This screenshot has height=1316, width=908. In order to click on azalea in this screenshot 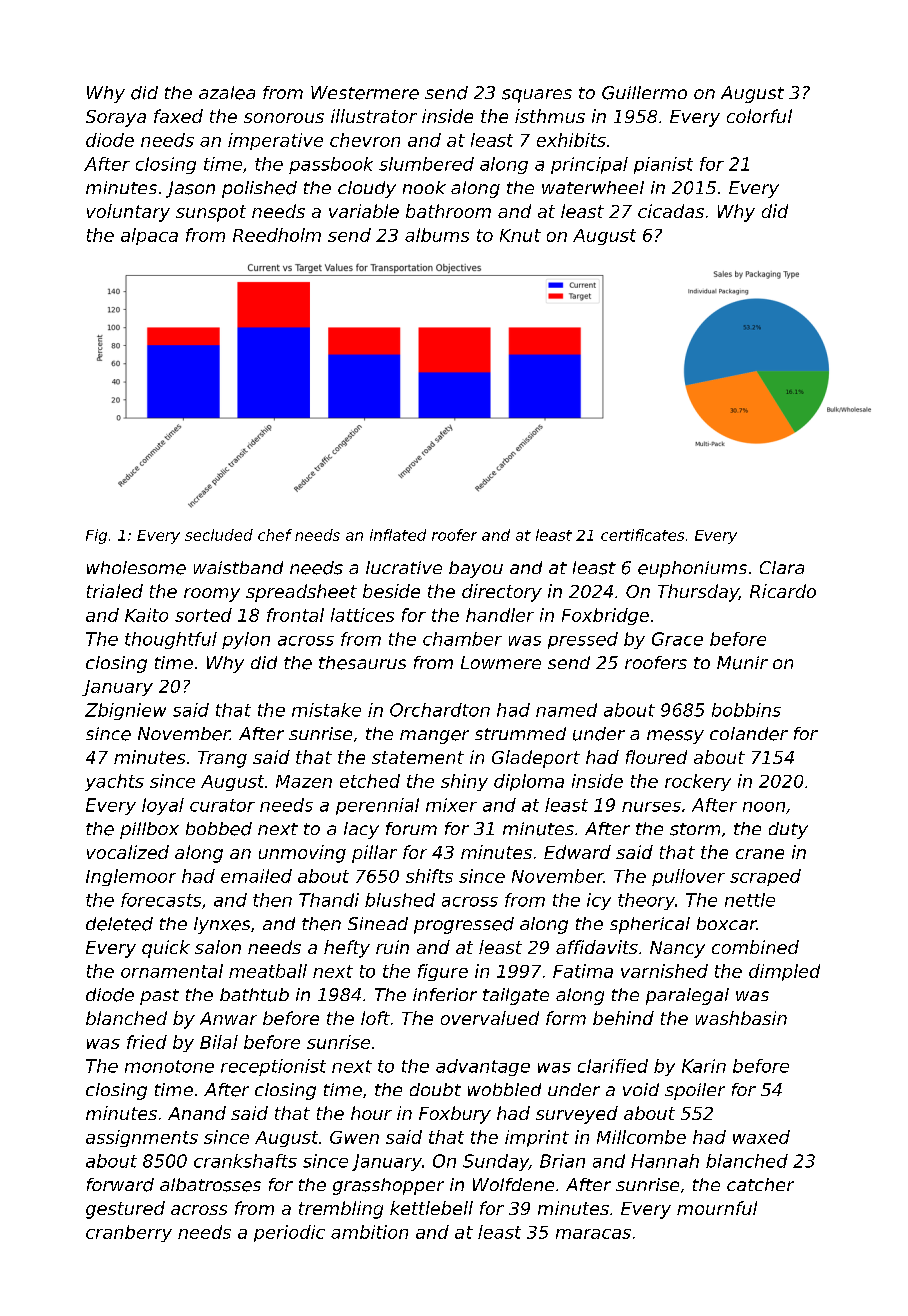, I will do `click(227, 93)`.
